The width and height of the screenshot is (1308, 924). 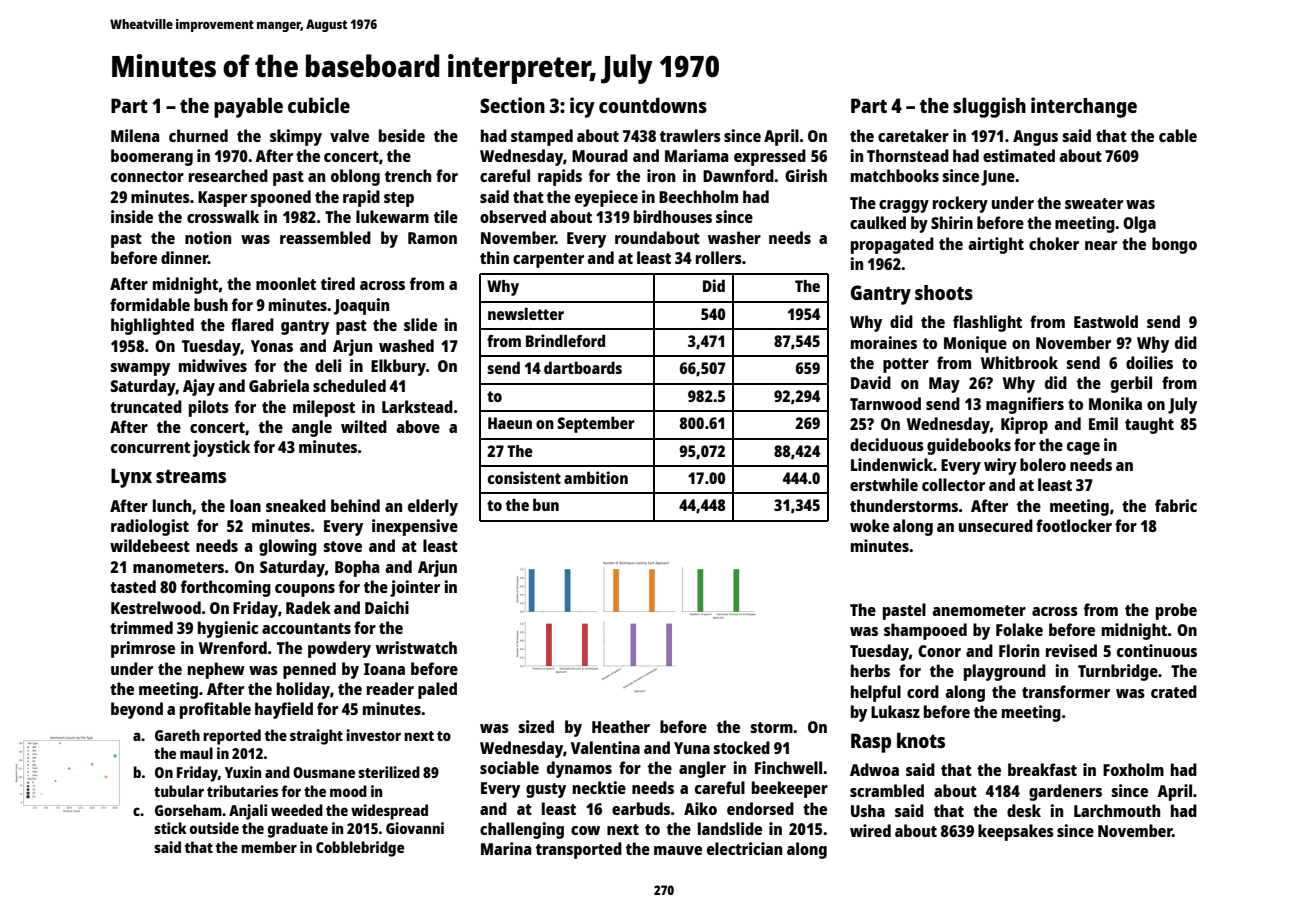 What do you see at coordinates (152, 157) in the screenshot?
I see `boomerang` at bounding box center [152, 157].
